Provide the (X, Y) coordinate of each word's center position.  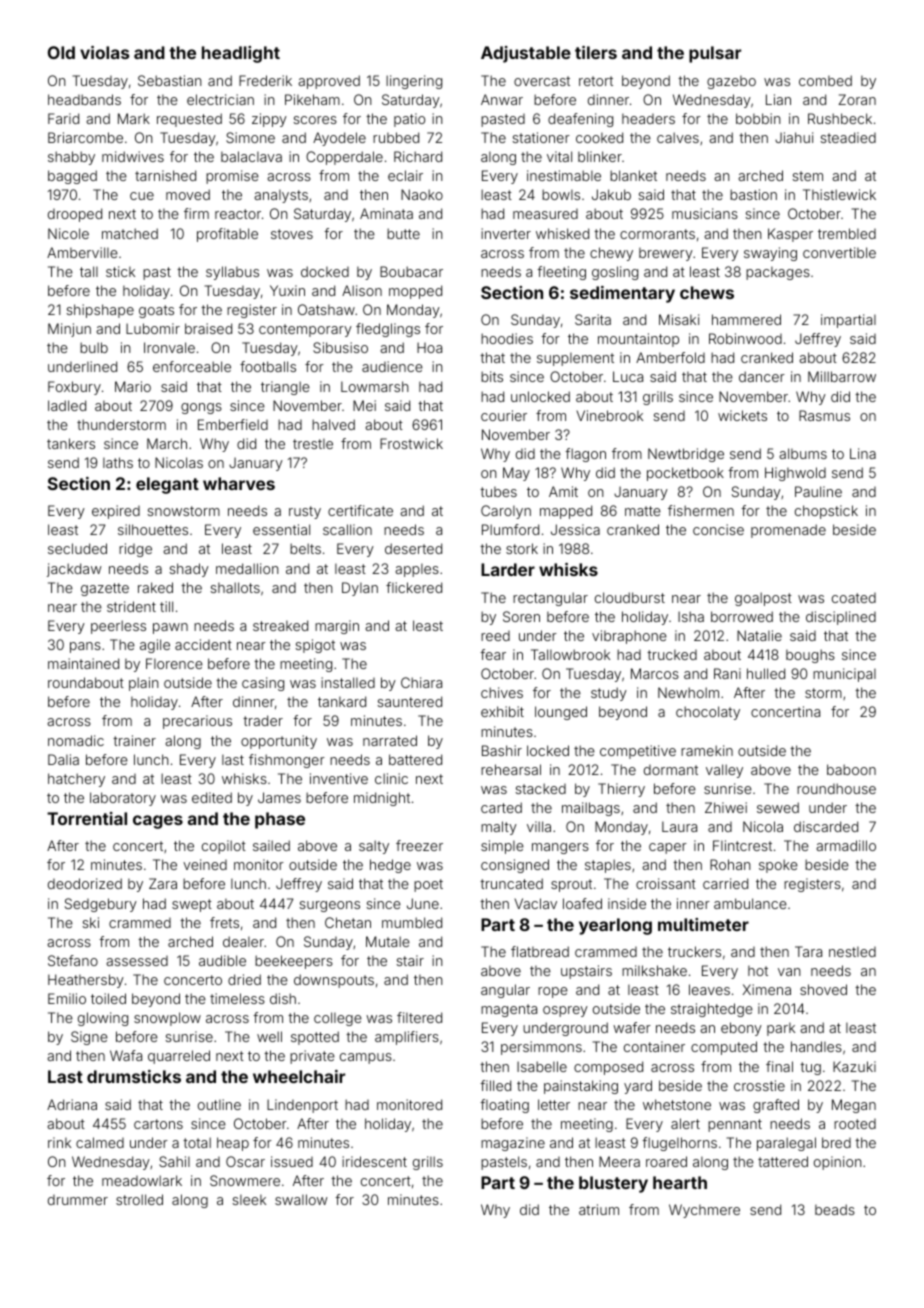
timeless (237, 998)
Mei (364, 405)
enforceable (192, 366)
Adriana (72, 1104)
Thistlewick (839, 194)
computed (724, 1048)
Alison (362, 290)
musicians (705, 213)
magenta (509, 1010)
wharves (239, 483)
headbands (84, 99)
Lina (863, 453)
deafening (580, 120)
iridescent (374, 1161)
